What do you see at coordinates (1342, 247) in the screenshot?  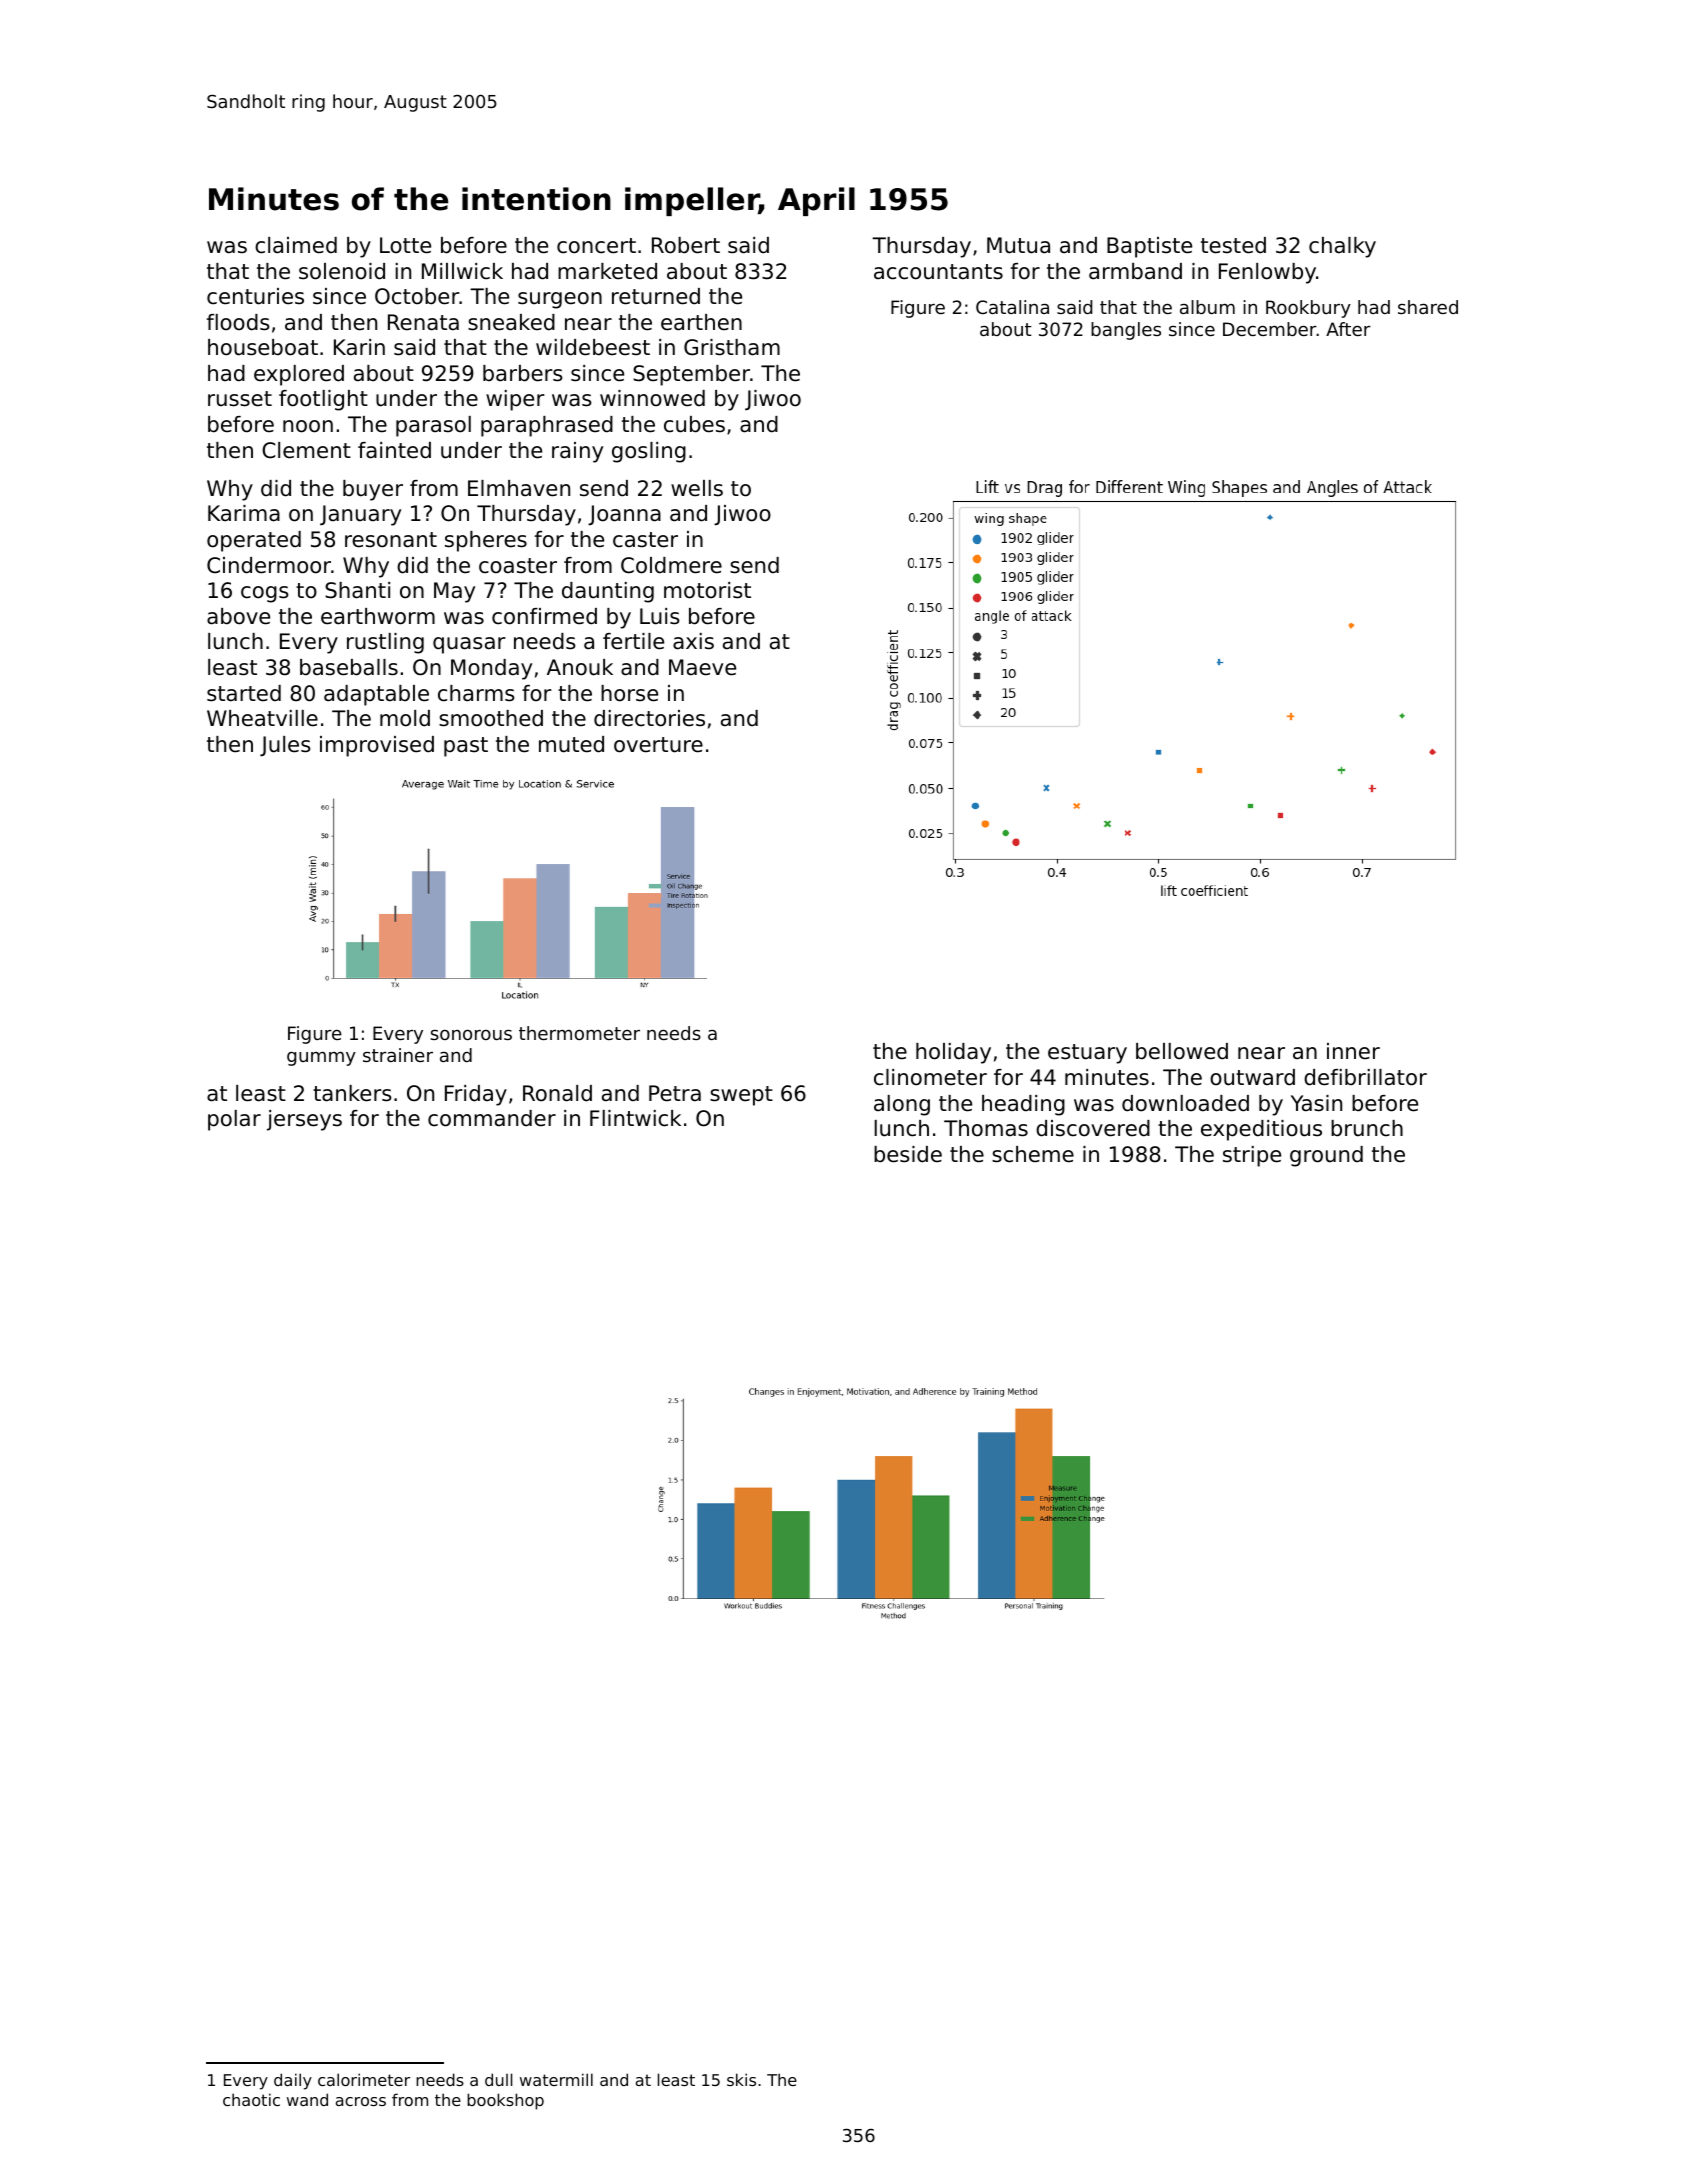 I see `chalky` at bounding box center [1342, 247].
